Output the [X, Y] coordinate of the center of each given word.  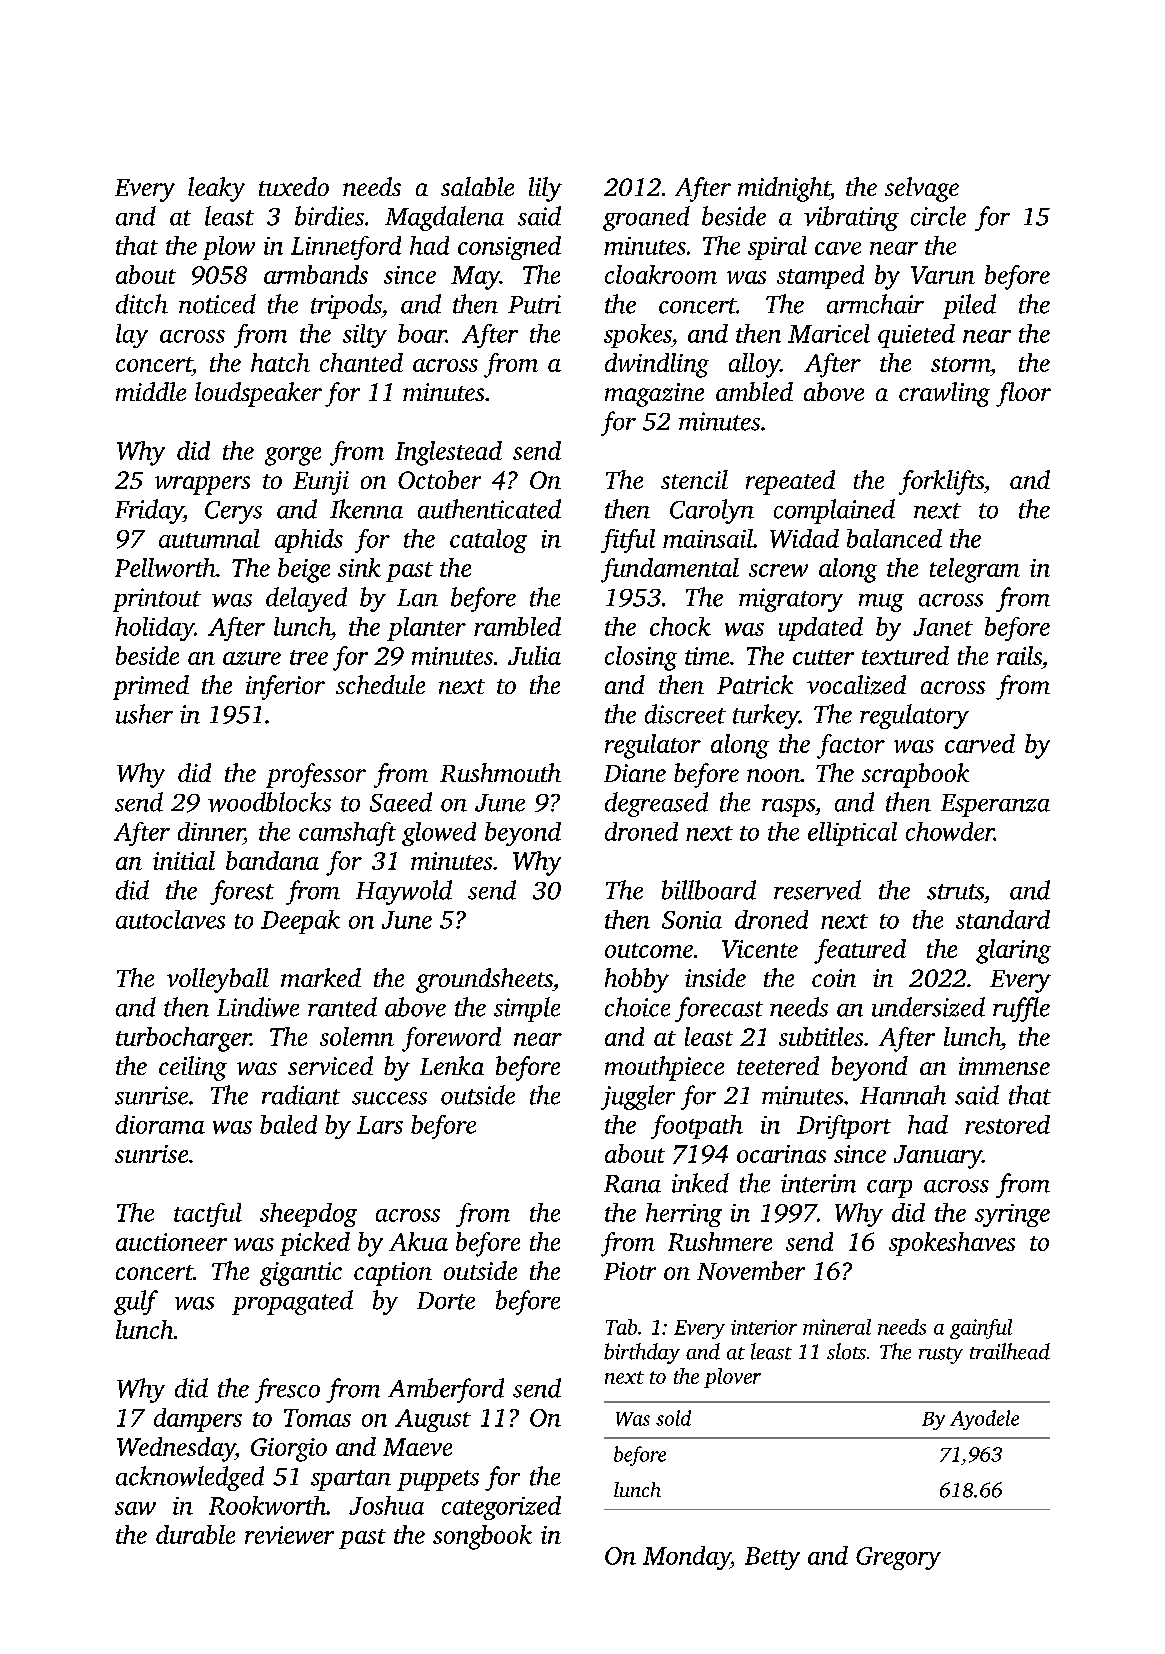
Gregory [898, 1558]
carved [980, 743]
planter [426, 629]
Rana [632, 1184]
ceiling [193, 1068]
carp [889, 1189]
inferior [285, 687]
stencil [694, 479]
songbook [482, 1537]
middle [151, 391]
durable [195, 1534]
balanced [894, 538]
